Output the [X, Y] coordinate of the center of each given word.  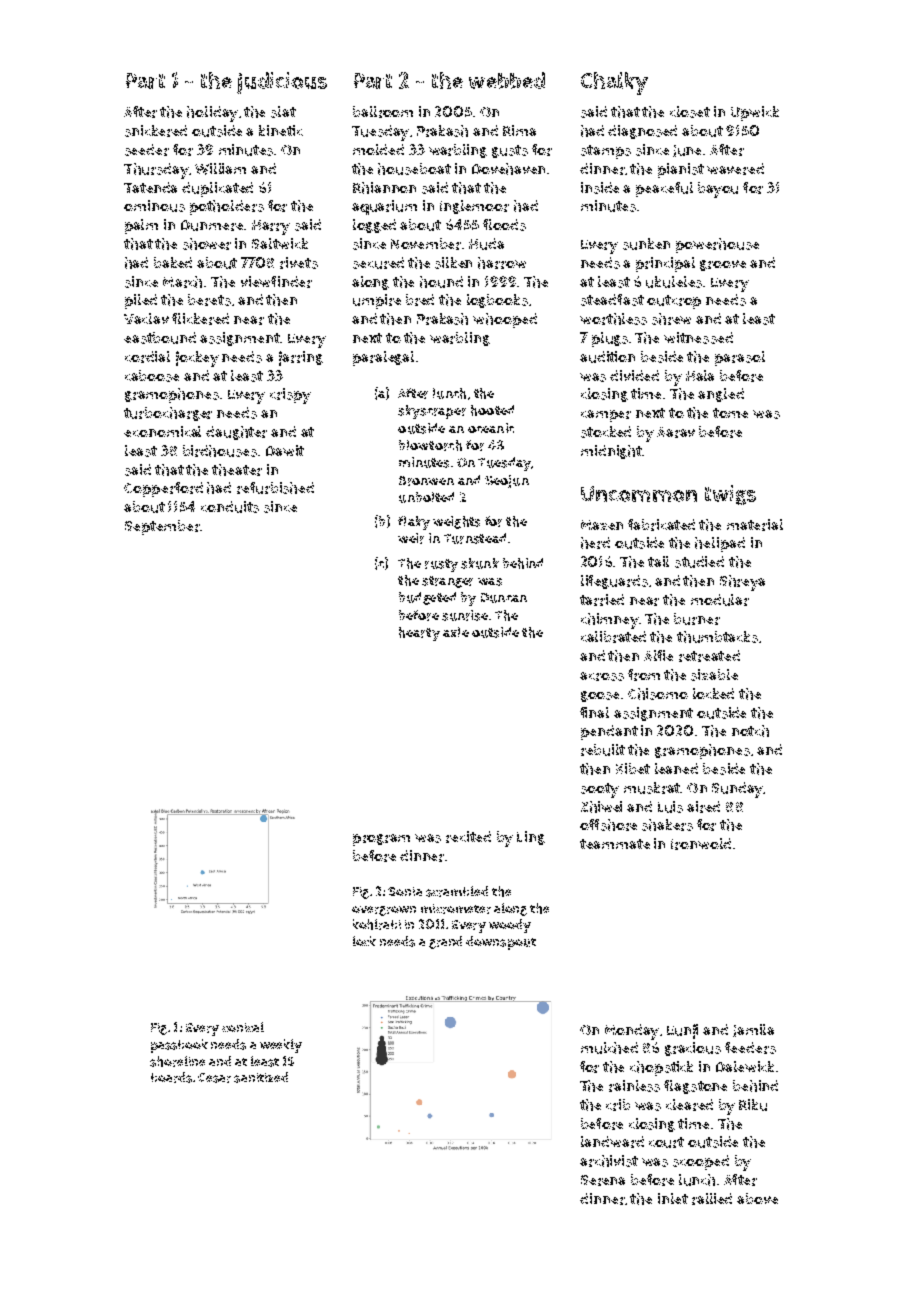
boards [171, 1077]
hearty [419, 634]
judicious [282, 83]
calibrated [613, 637]
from [644, 675]
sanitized [261, 1077]
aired [703, 807]
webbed [507, 80]
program [381, 840]
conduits [230, 507]
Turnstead [475, 538]
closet [690, 112]
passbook [179, 1046]
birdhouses [220, 451]
